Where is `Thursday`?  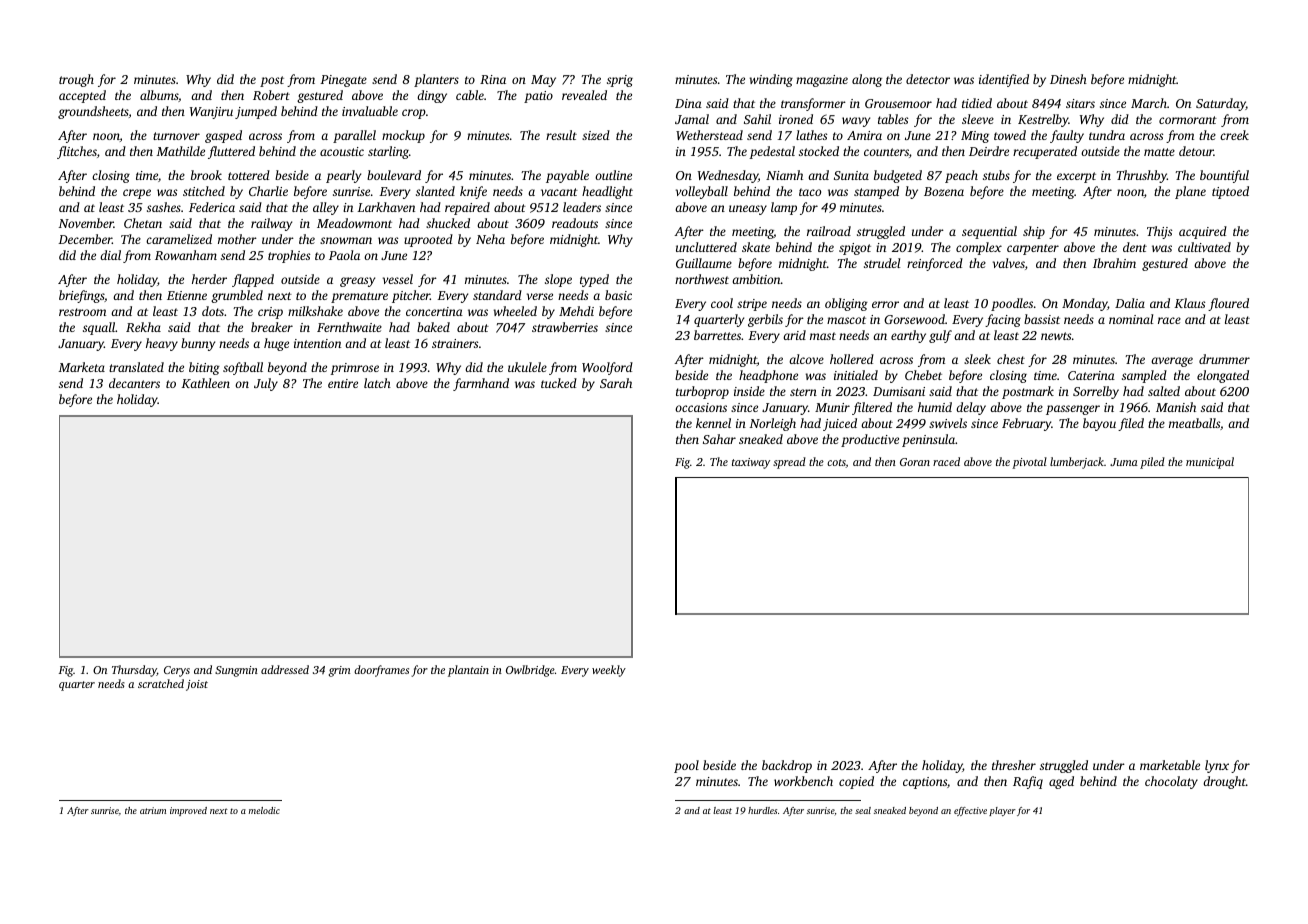
Thursday is located at coordinates (134, 671).
